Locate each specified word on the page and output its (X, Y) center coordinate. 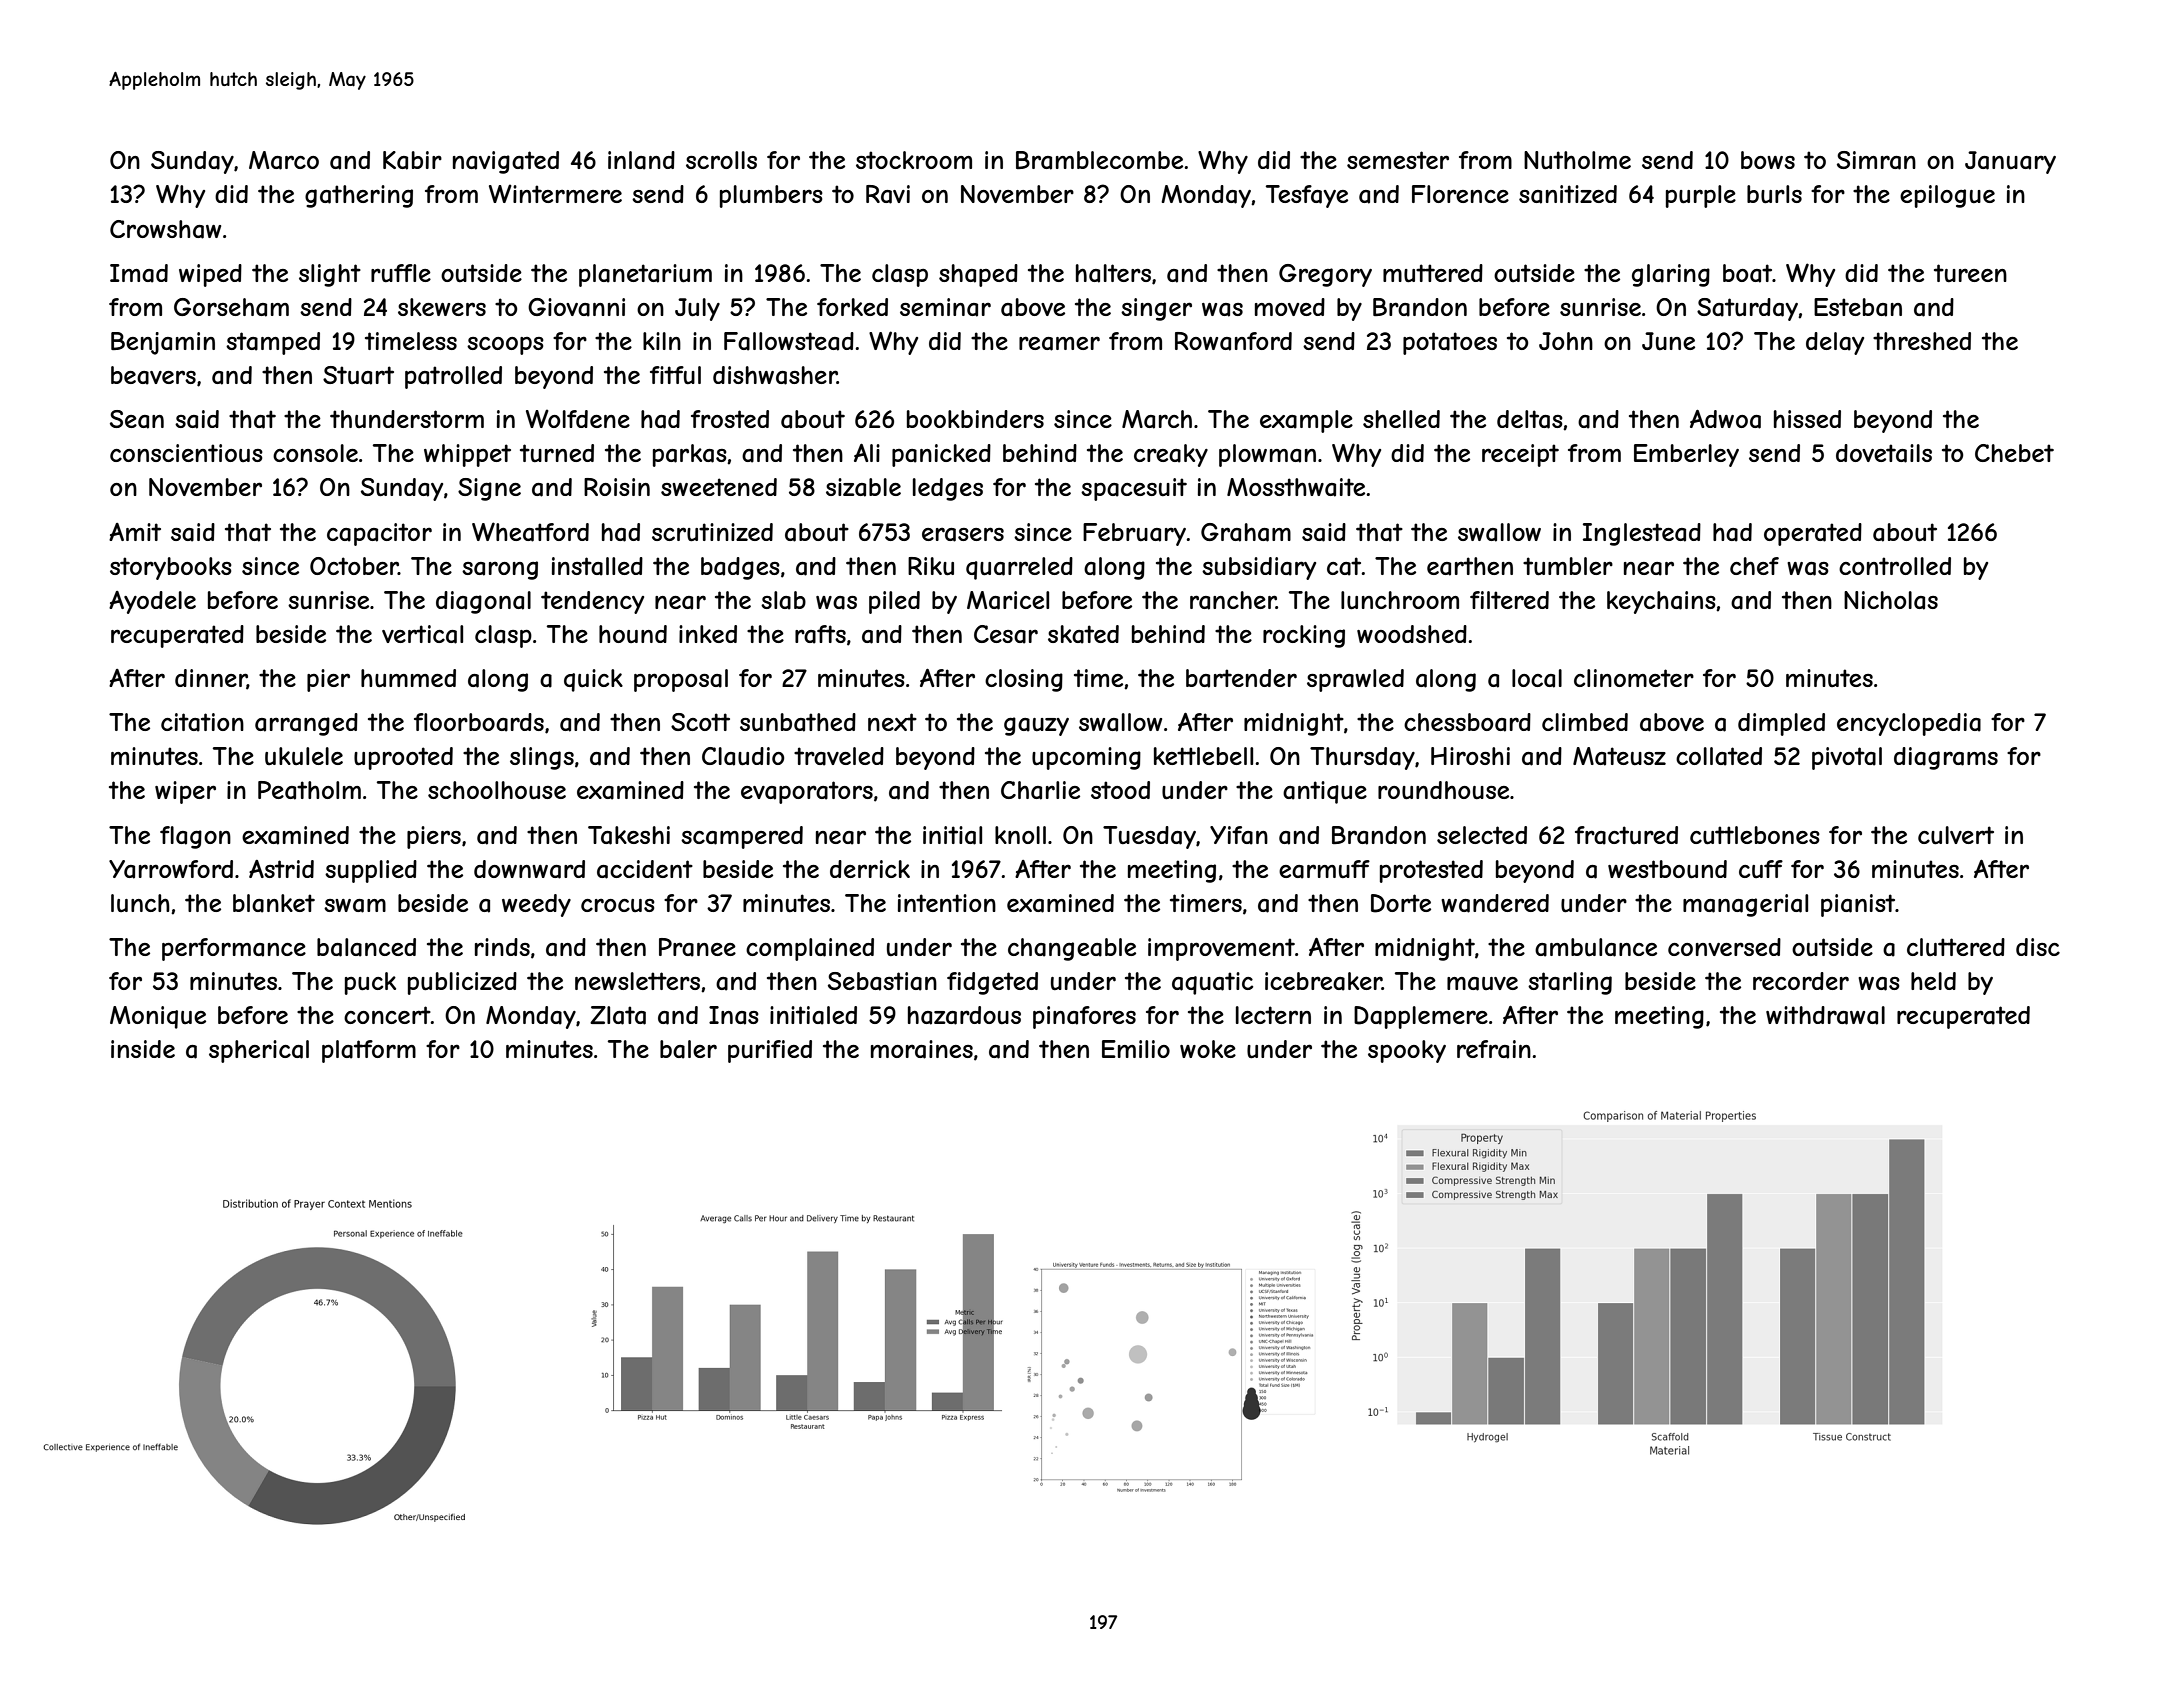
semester (1398, 160)
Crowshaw (165, 229)
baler (688, 1049)
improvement (1221, 949)
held (1933, 981)
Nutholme (1577, 160)
